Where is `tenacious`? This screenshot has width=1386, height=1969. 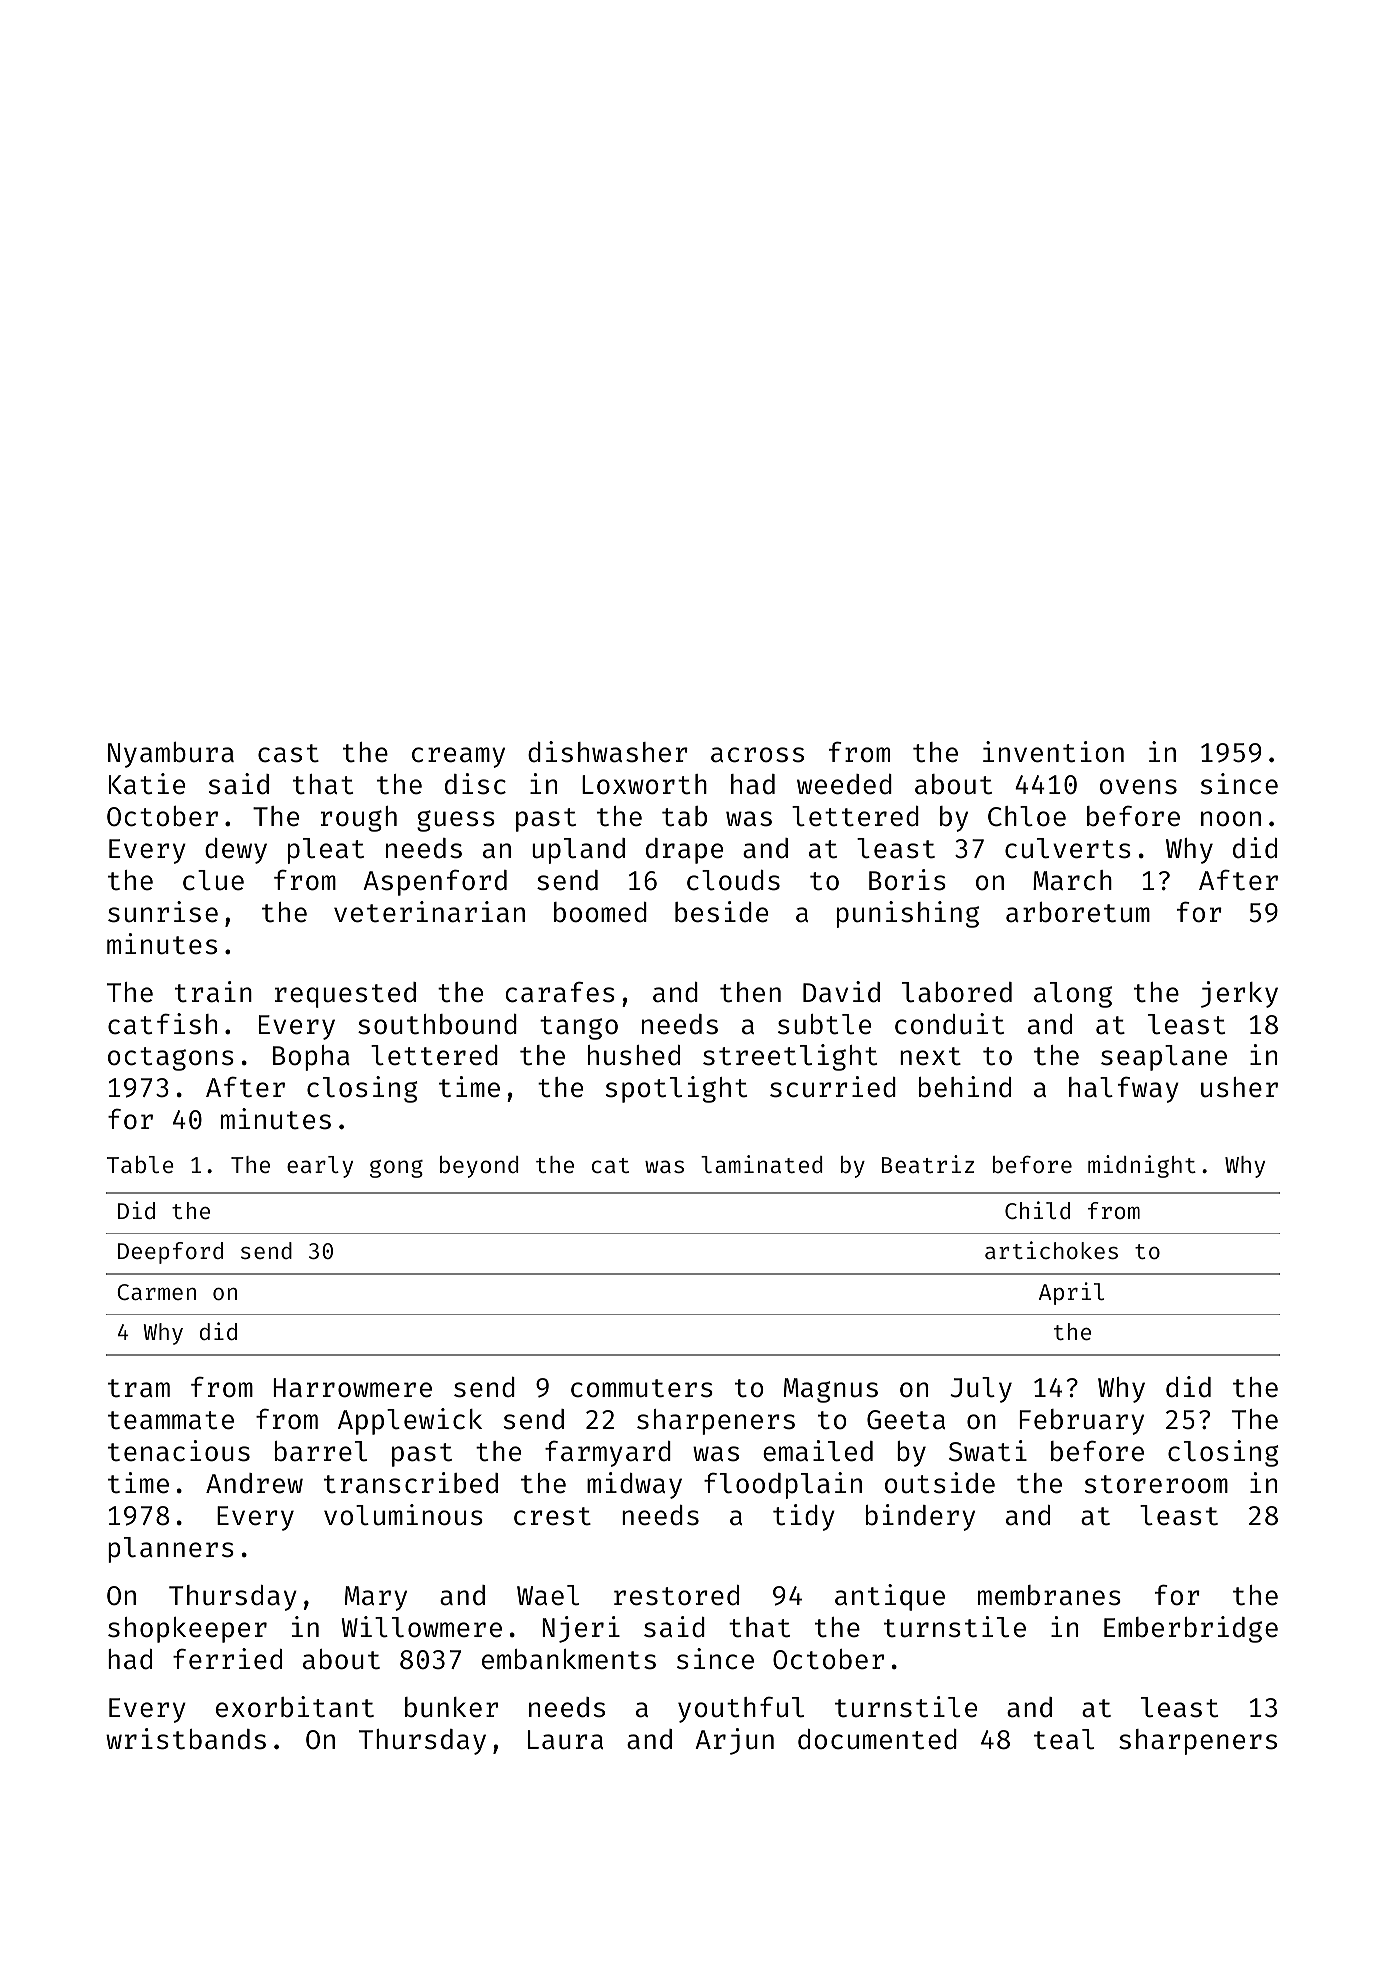
tenacious is located at coordinates (179, 1451).
